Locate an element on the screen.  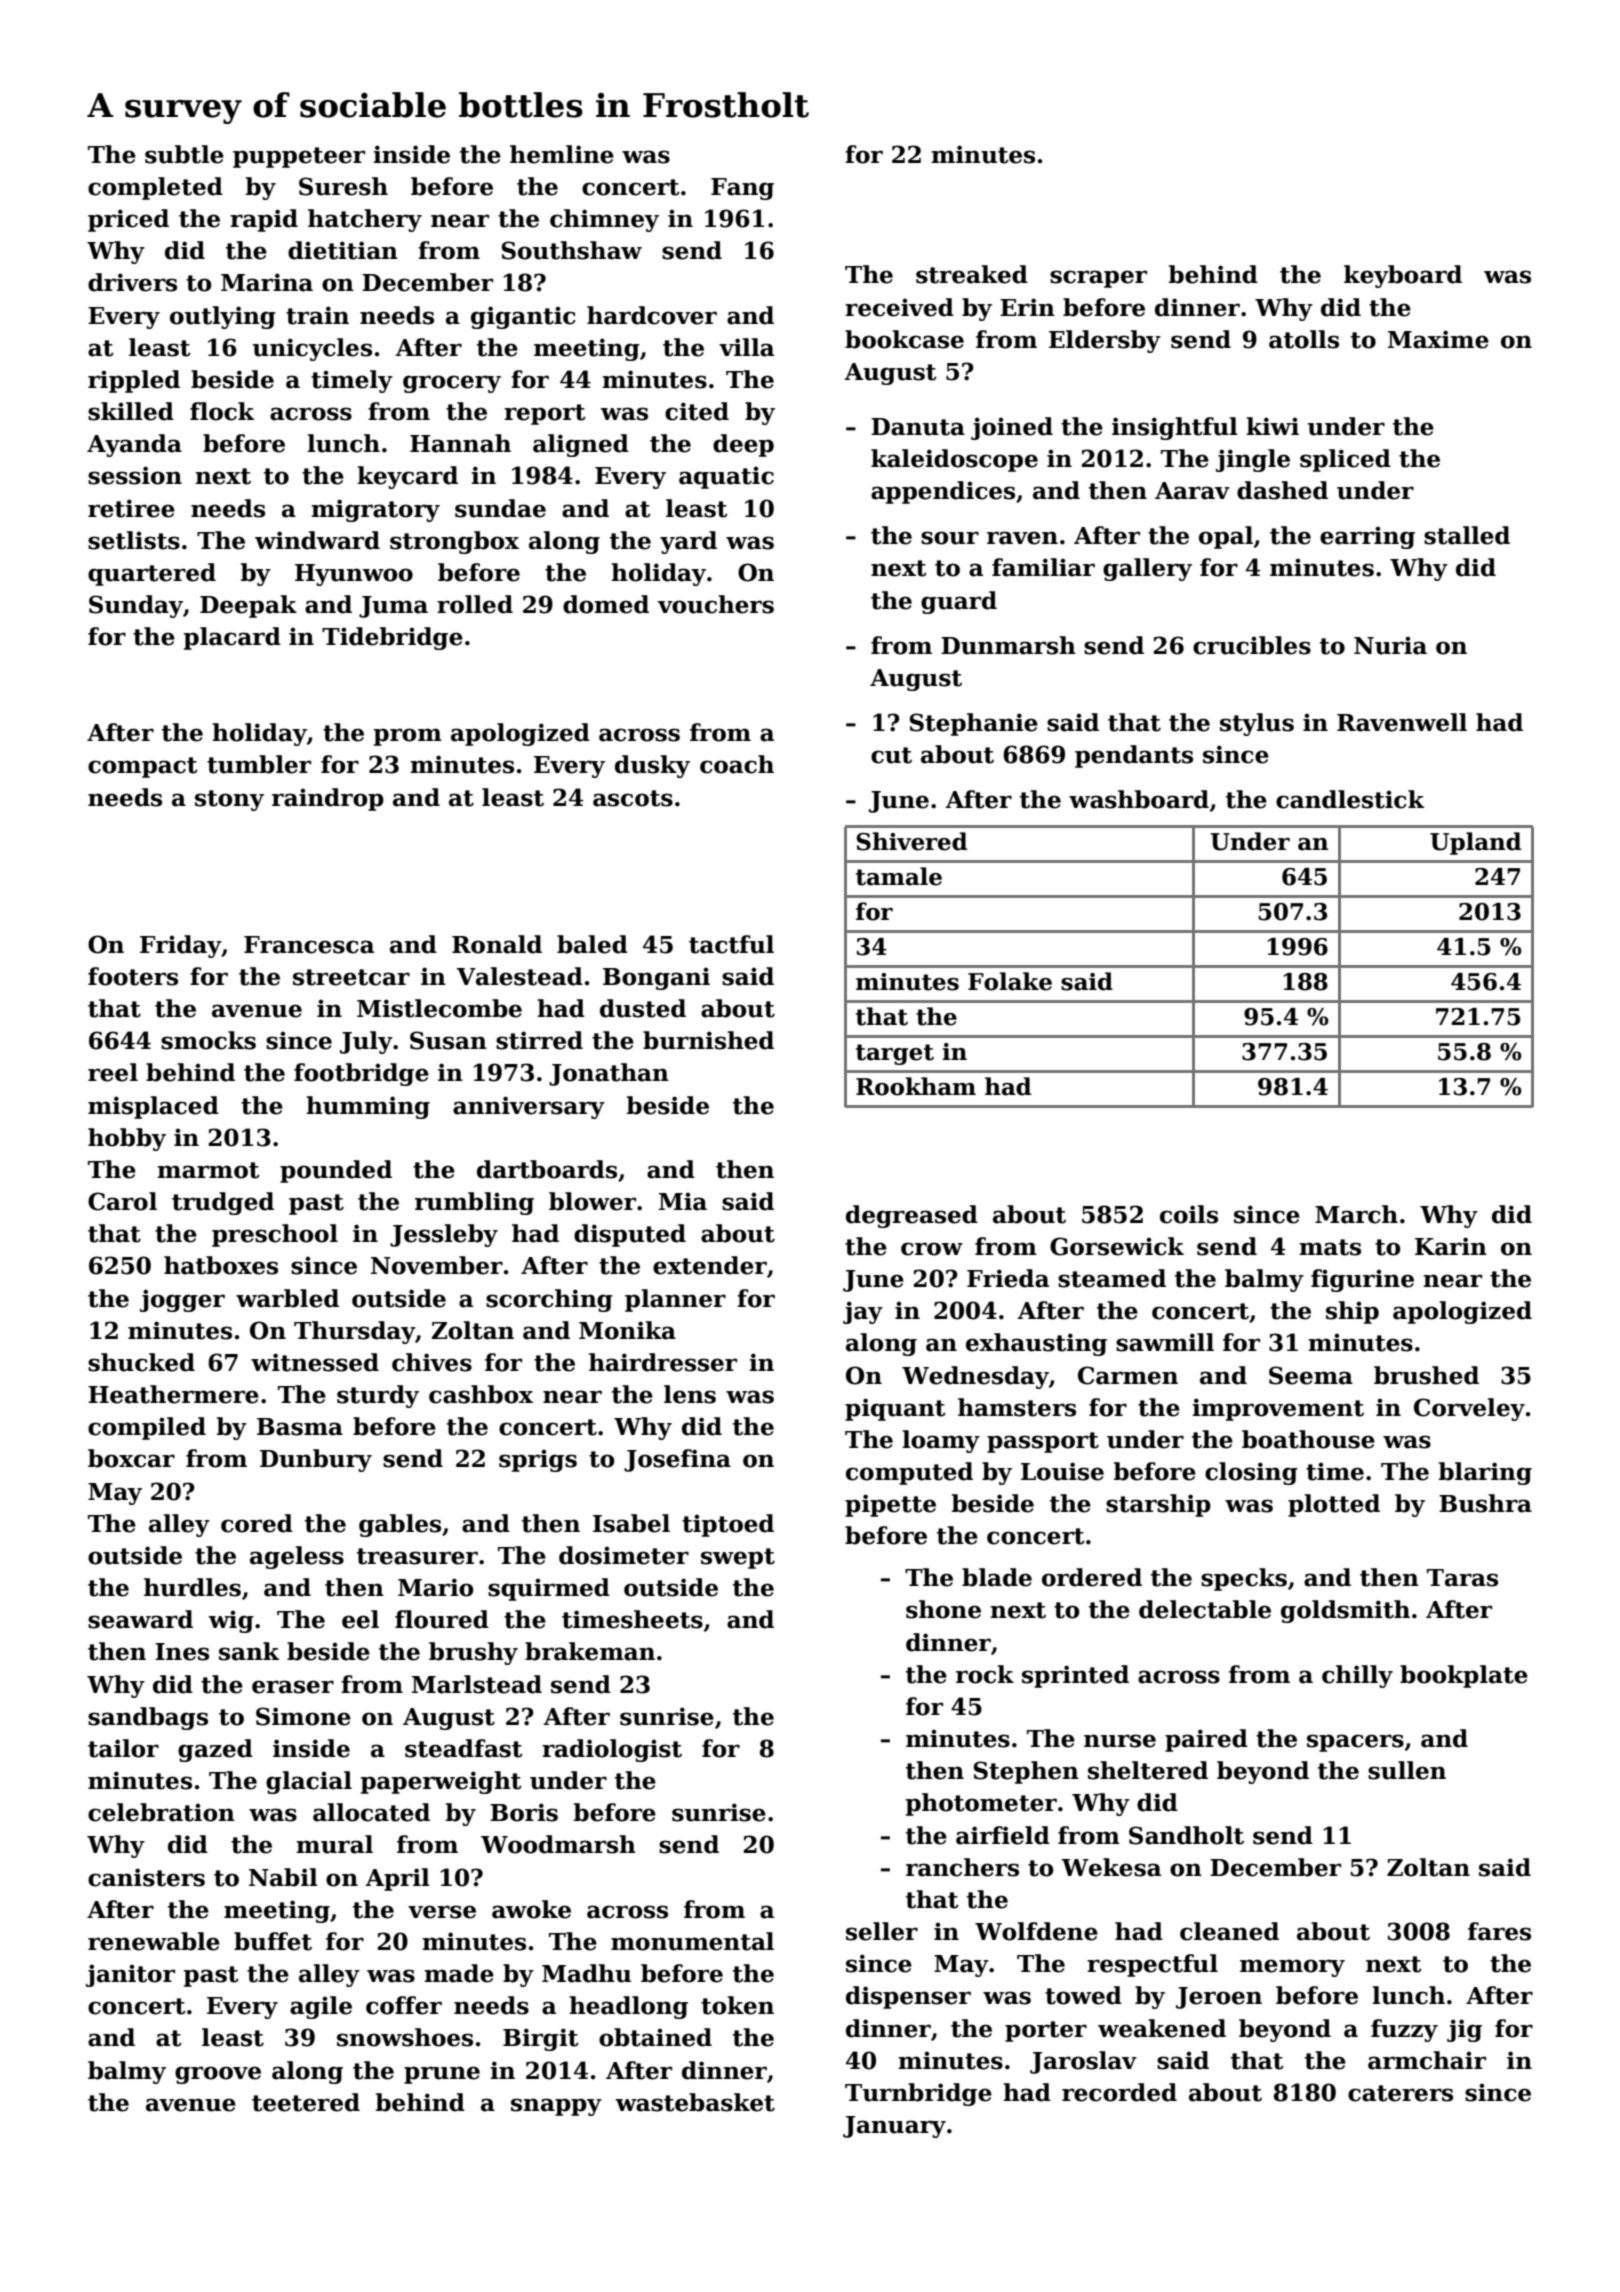
Fang is located at coordinates (742, 189).
